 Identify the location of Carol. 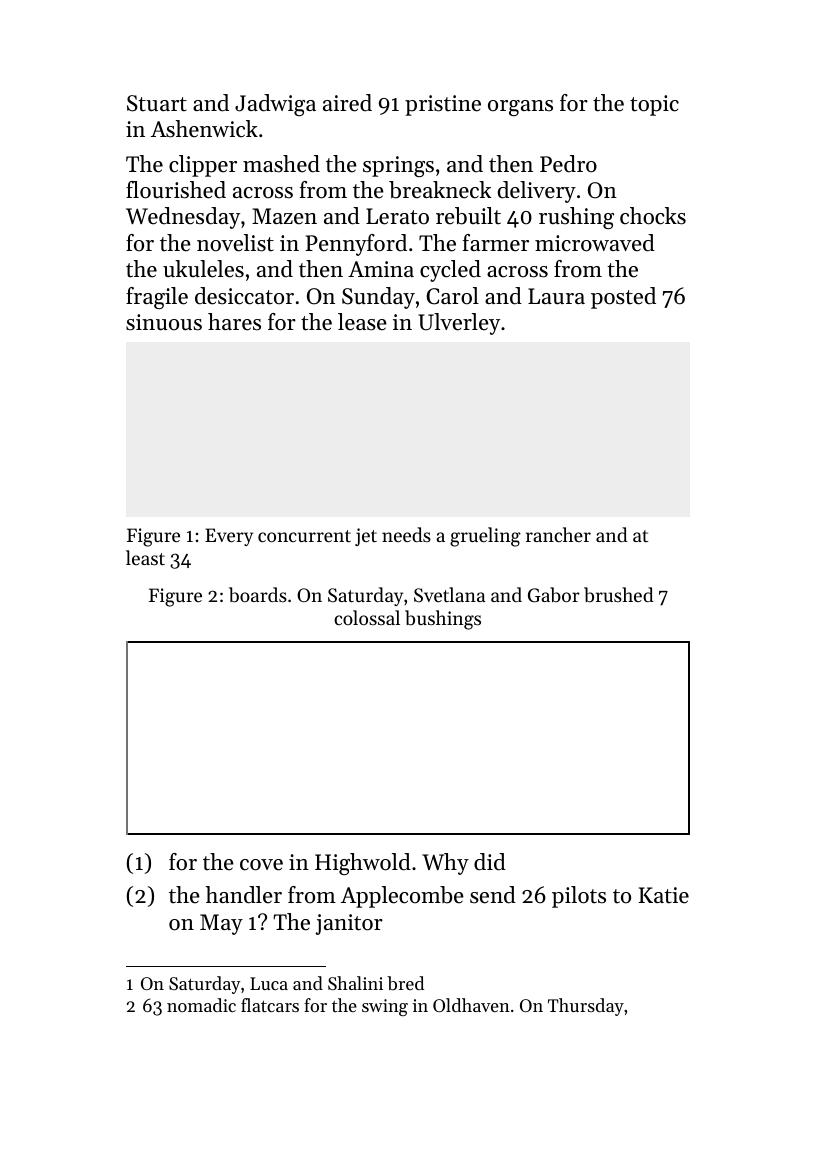
(452, 296).
